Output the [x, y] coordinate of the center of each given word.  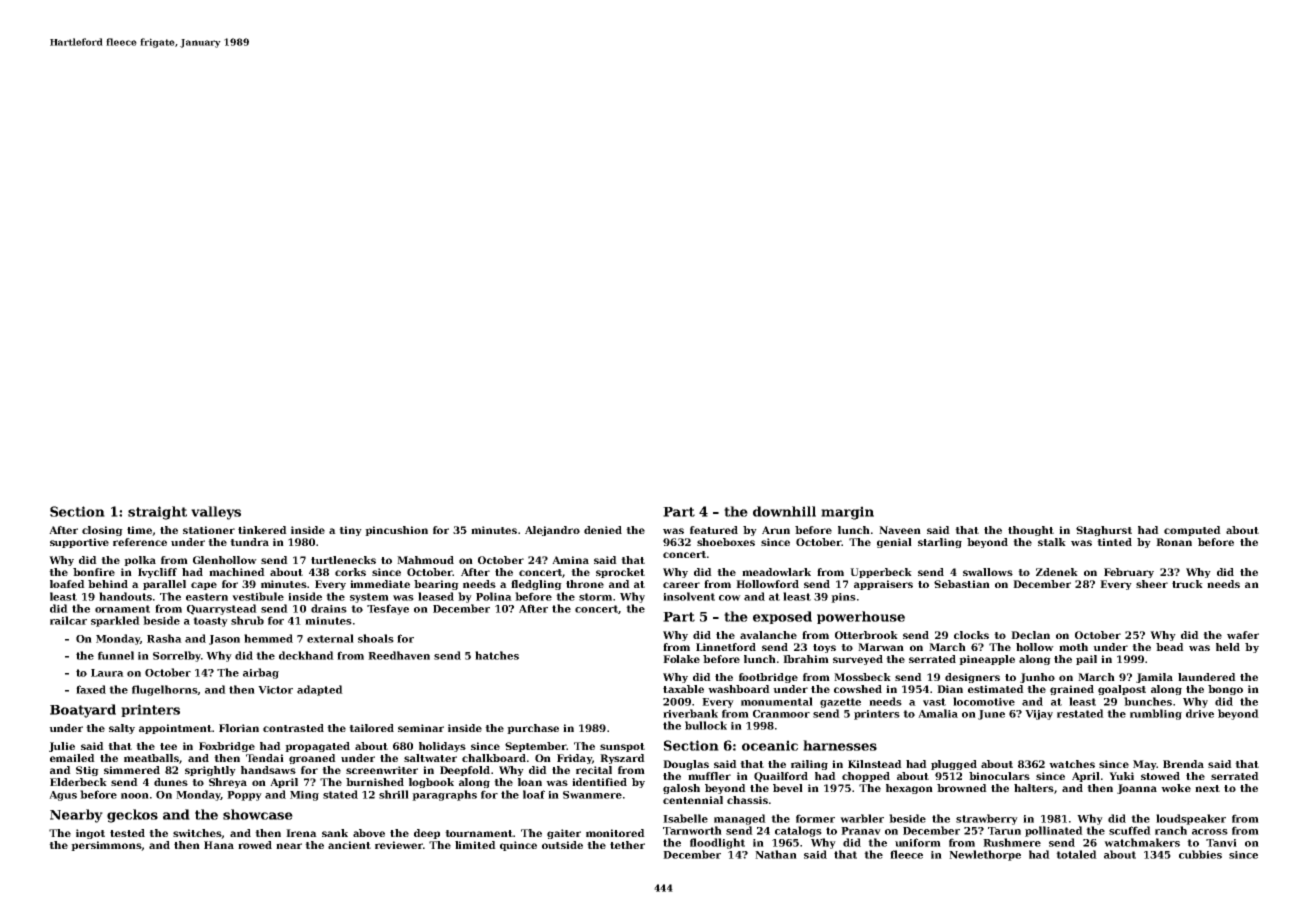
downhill [784, 511]
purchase [533, 729]
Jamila [1154, 678]
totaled [1076, 854]
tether [627, 845]
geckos [132, 816]
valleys [216, 513]
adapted [320, 690]
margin [847, 513]
